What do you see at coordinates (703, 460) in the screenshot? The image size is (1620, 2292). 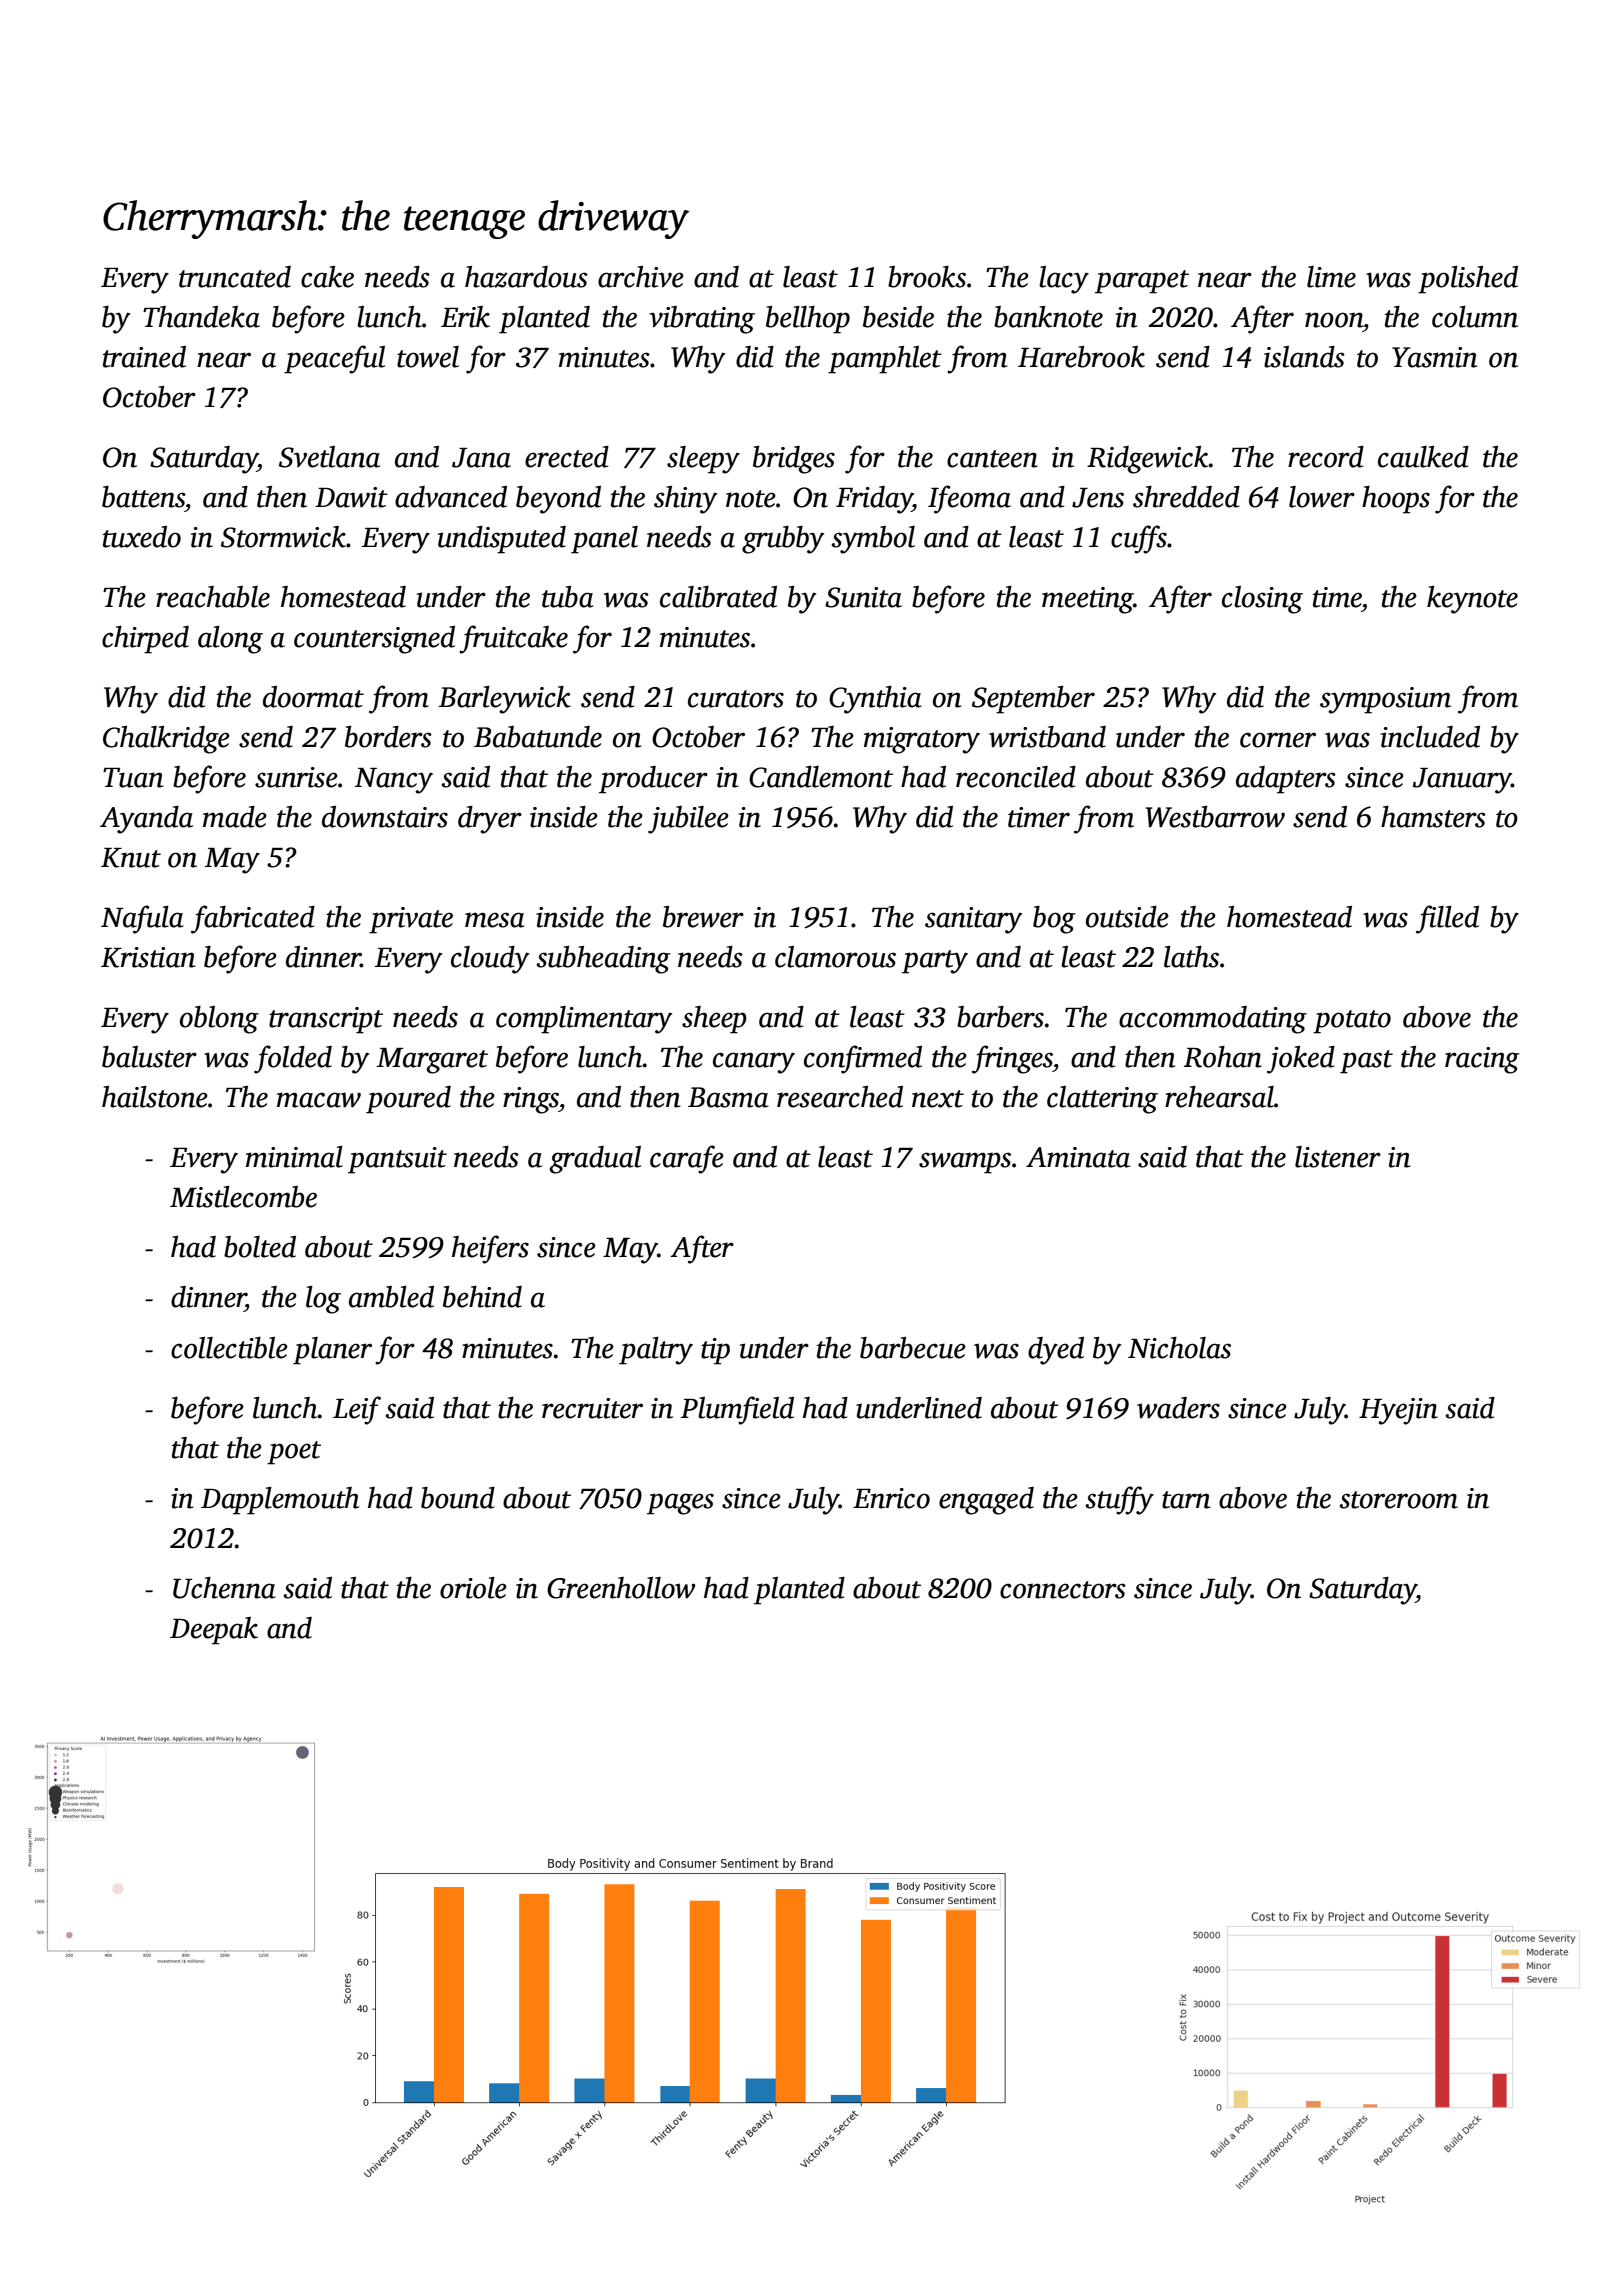 I see `sleepy` at bounding box center [703, 460].
